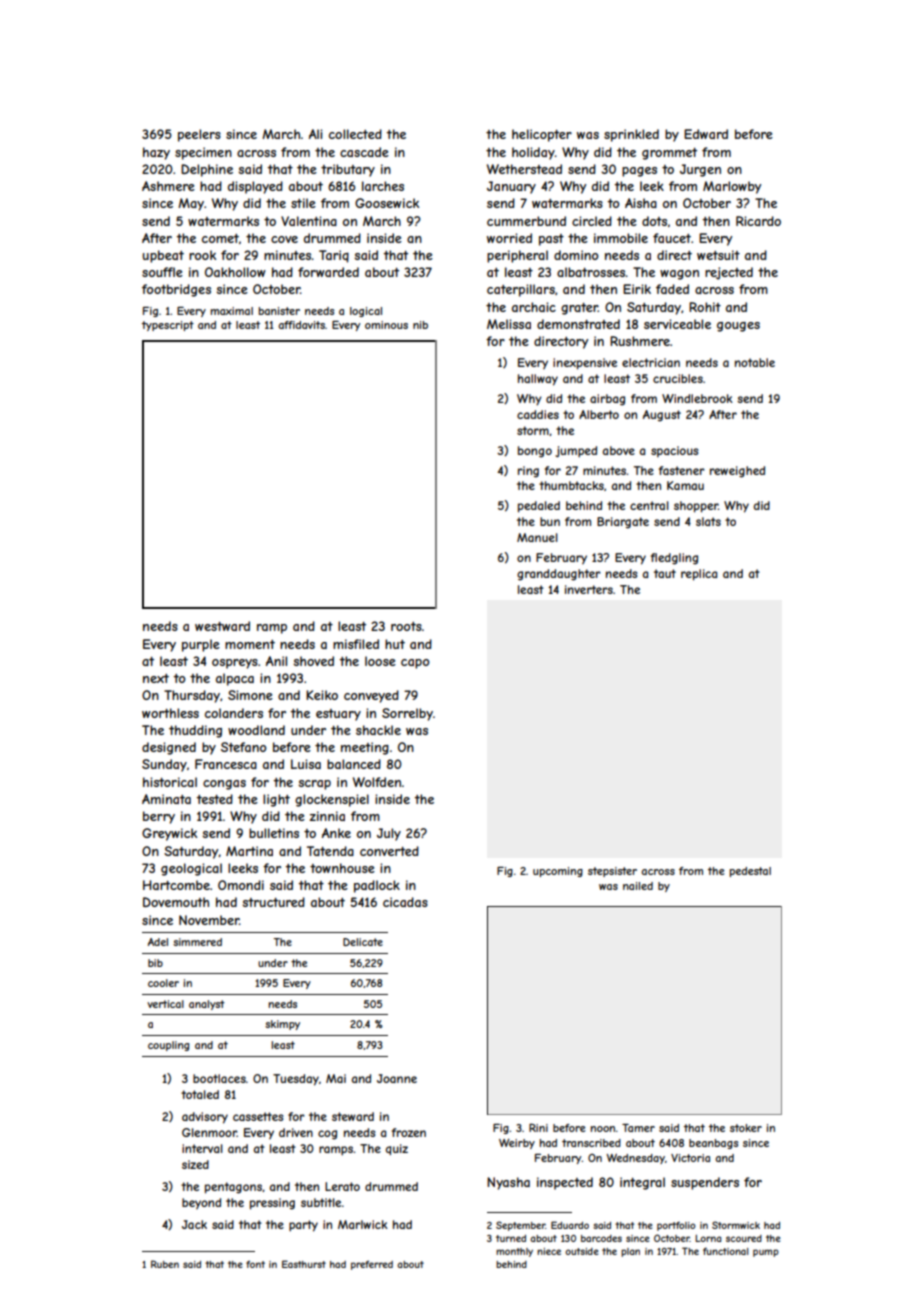 This image has width=924, height=1314. Describe the element at coordinates (521, 1226) in the image. I see `September` at that location.
